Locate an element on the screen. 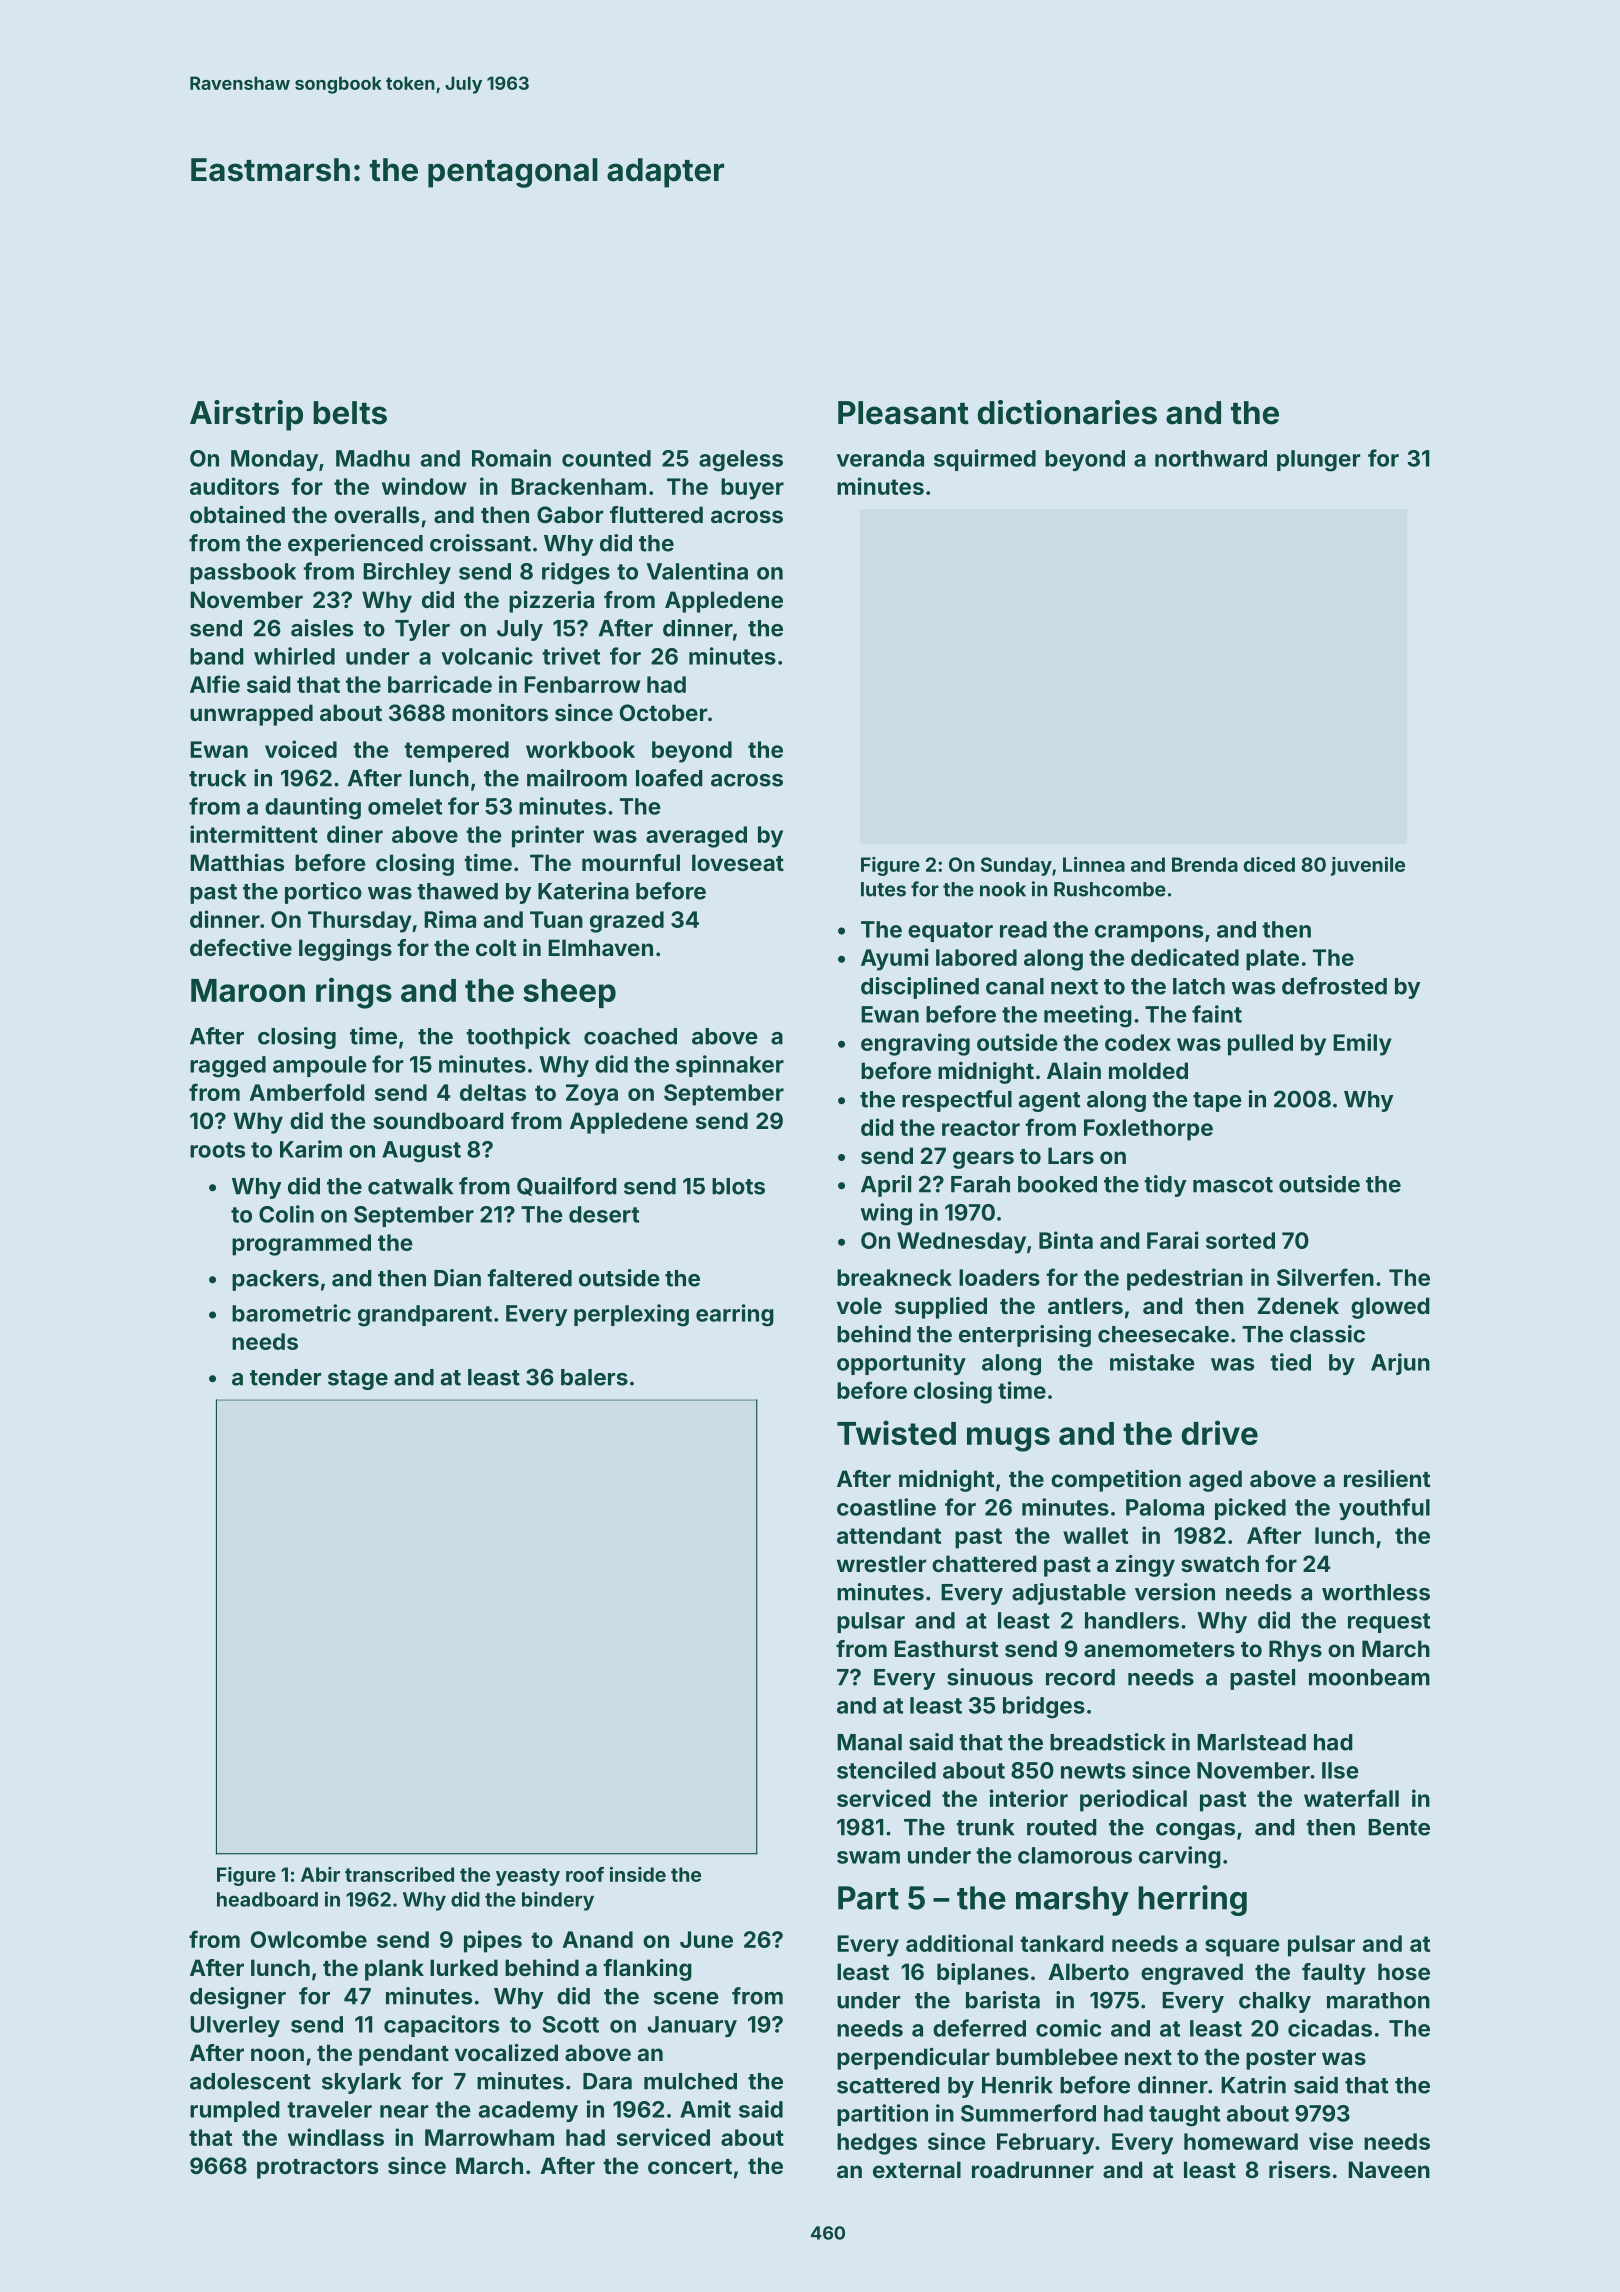 Image resolution: width=1620 pixels, height=2292 pixels. monitors is located at coordinates (500, 712).
